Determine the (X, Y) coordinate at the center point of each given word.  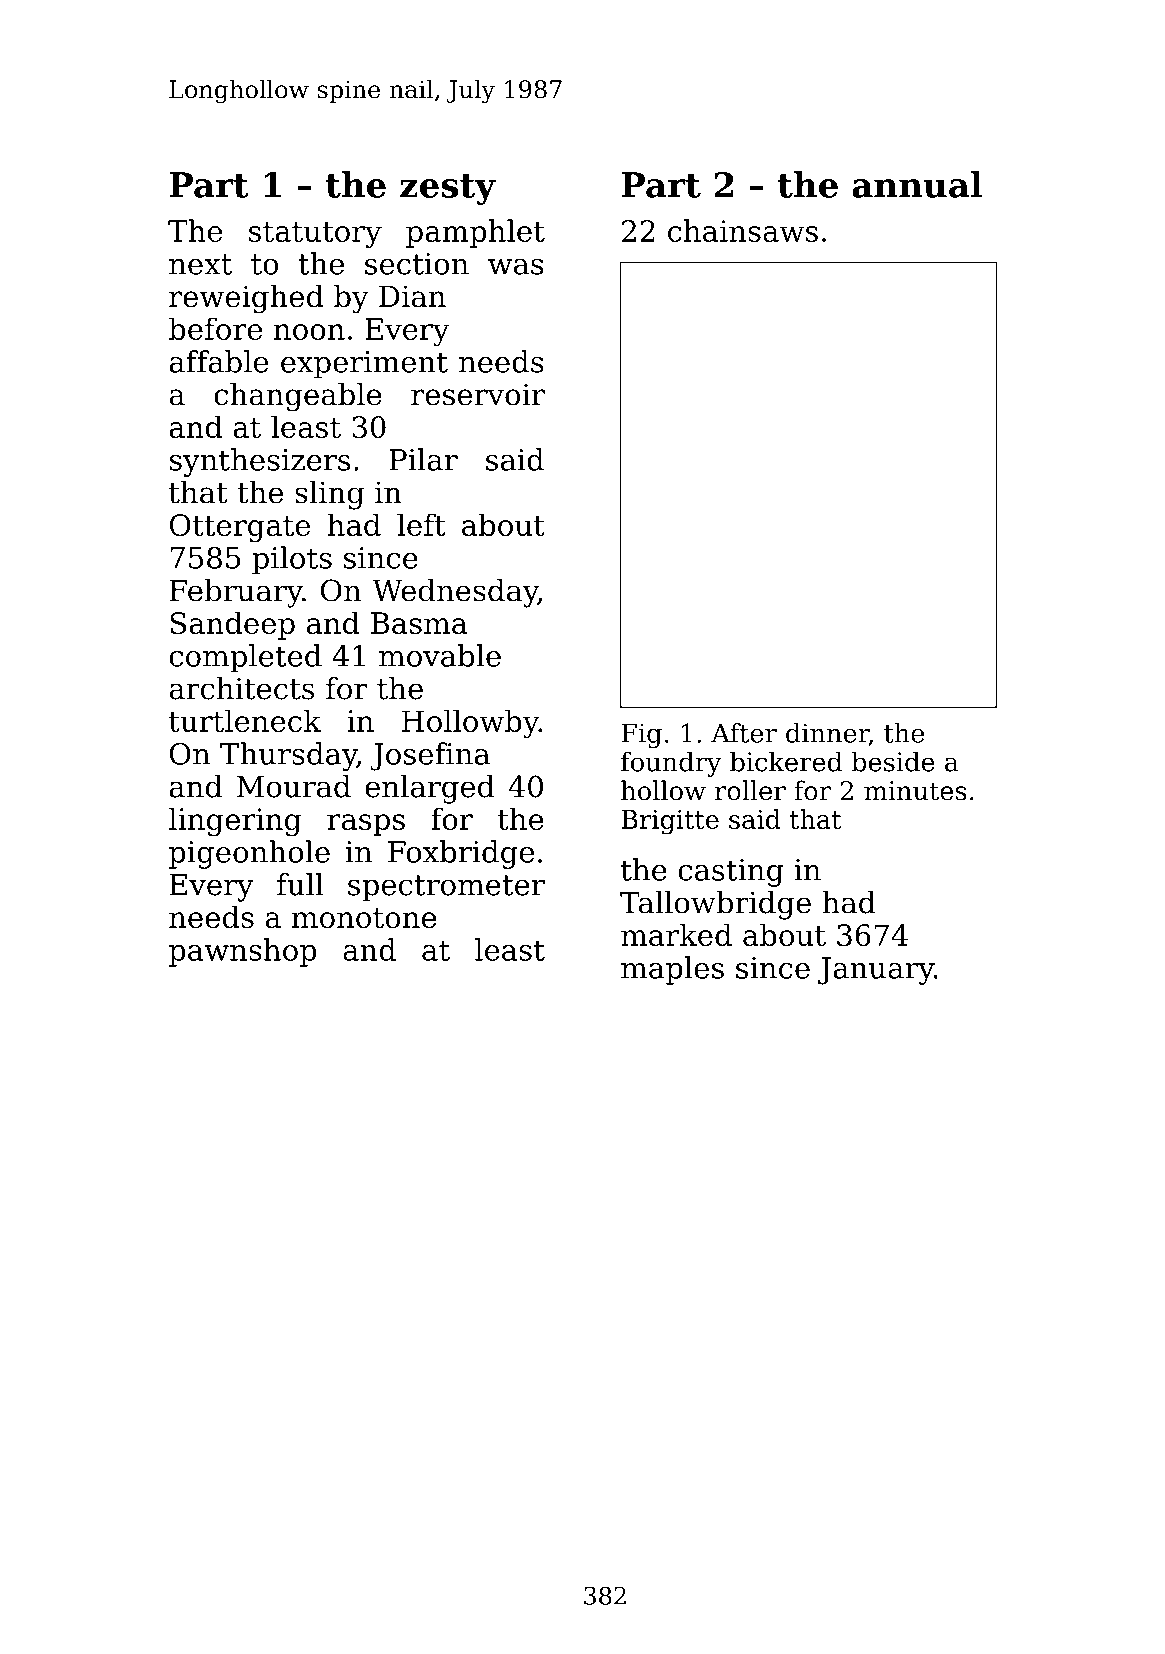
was (516, 267)
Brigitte (670, 822)
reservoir (478, 394)
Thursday (288, 756)
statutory (315, 235)
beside (893, 761)
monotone (364, 918)
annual (917, 184)
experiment (364, 365)
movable (440, 655)
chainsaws (743, 230)
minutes (915, 791)
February (236, 593)
